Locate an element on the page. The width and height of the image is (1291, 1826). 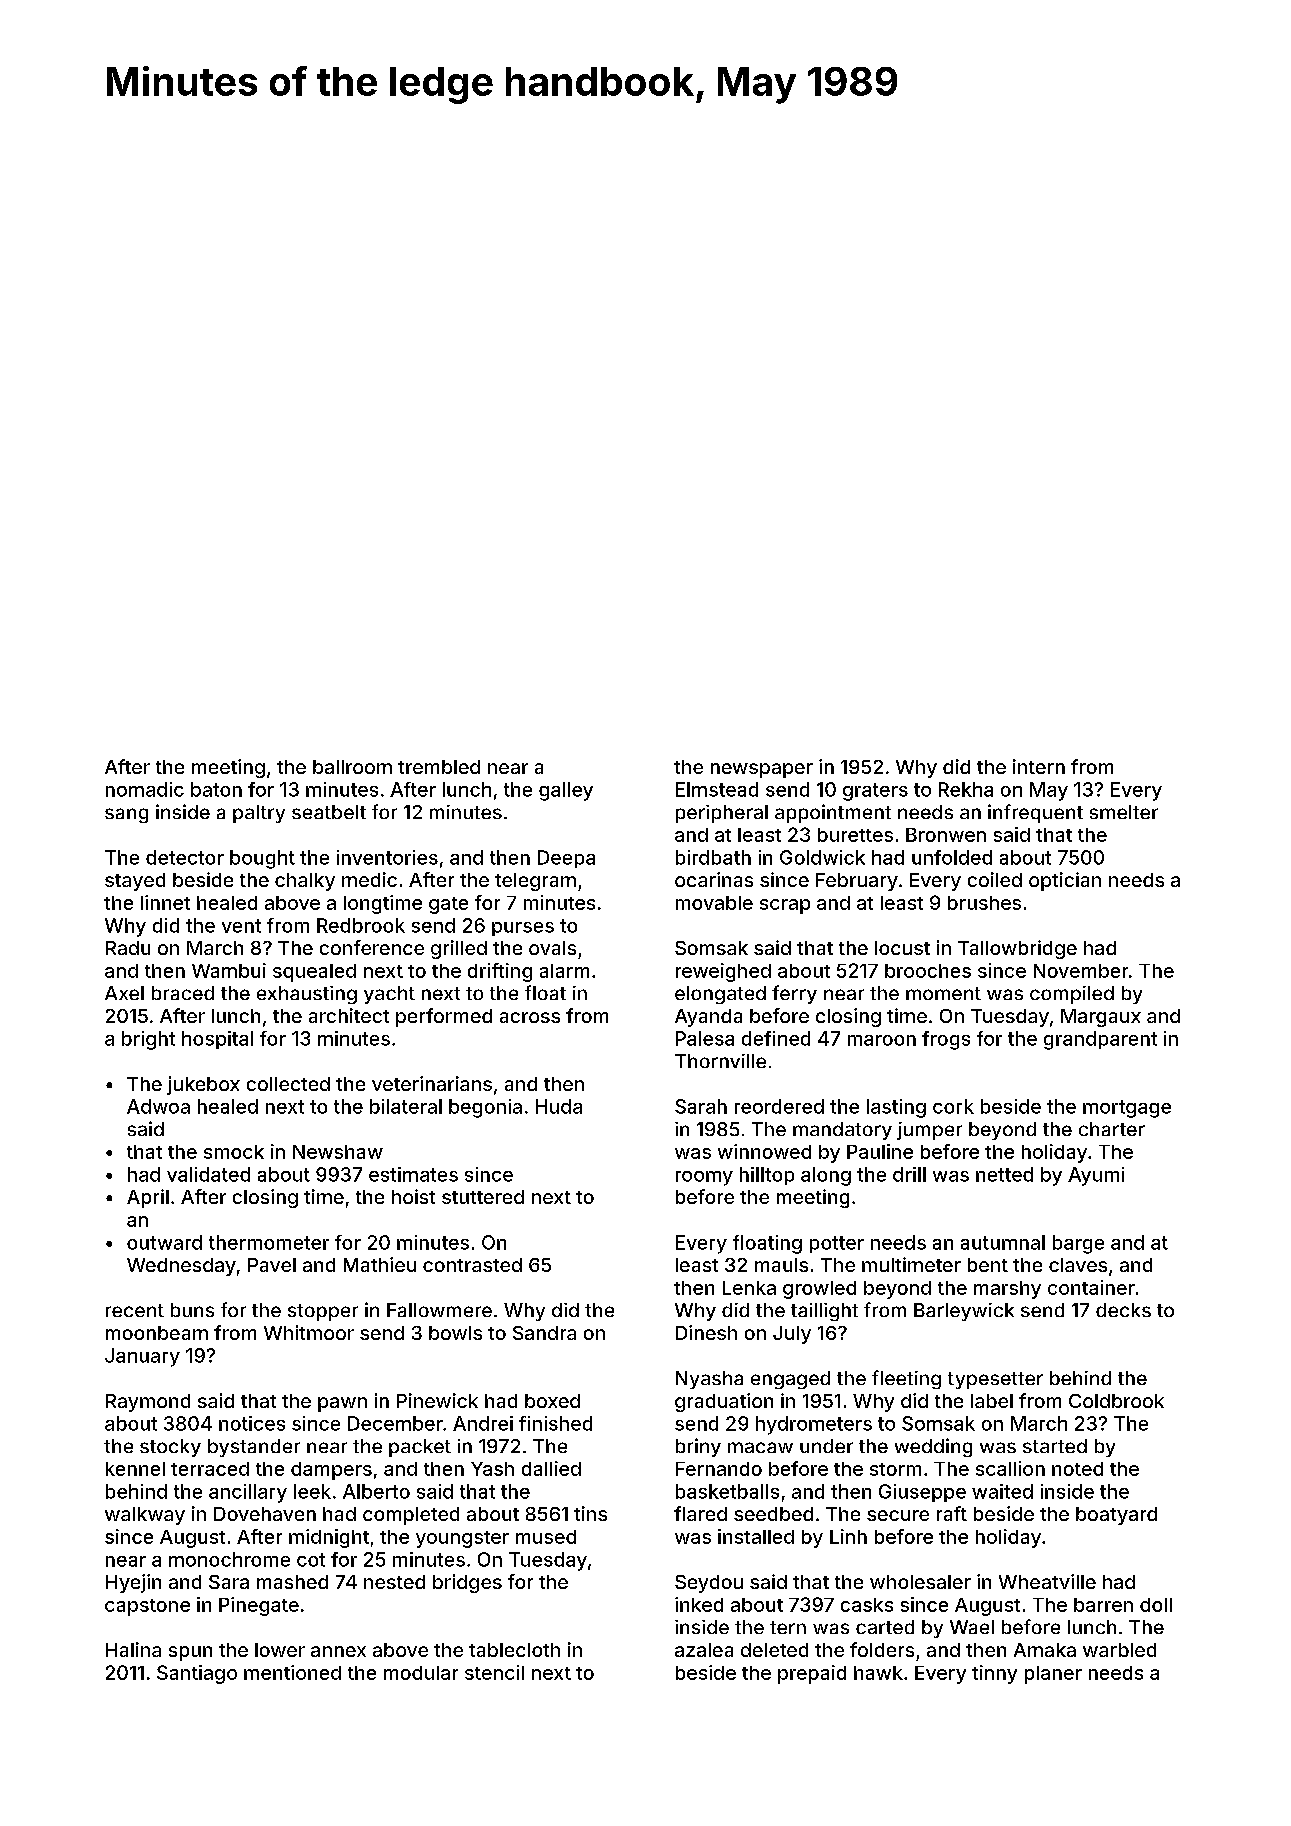
marshy is located at coordinates (1007, 1290).
